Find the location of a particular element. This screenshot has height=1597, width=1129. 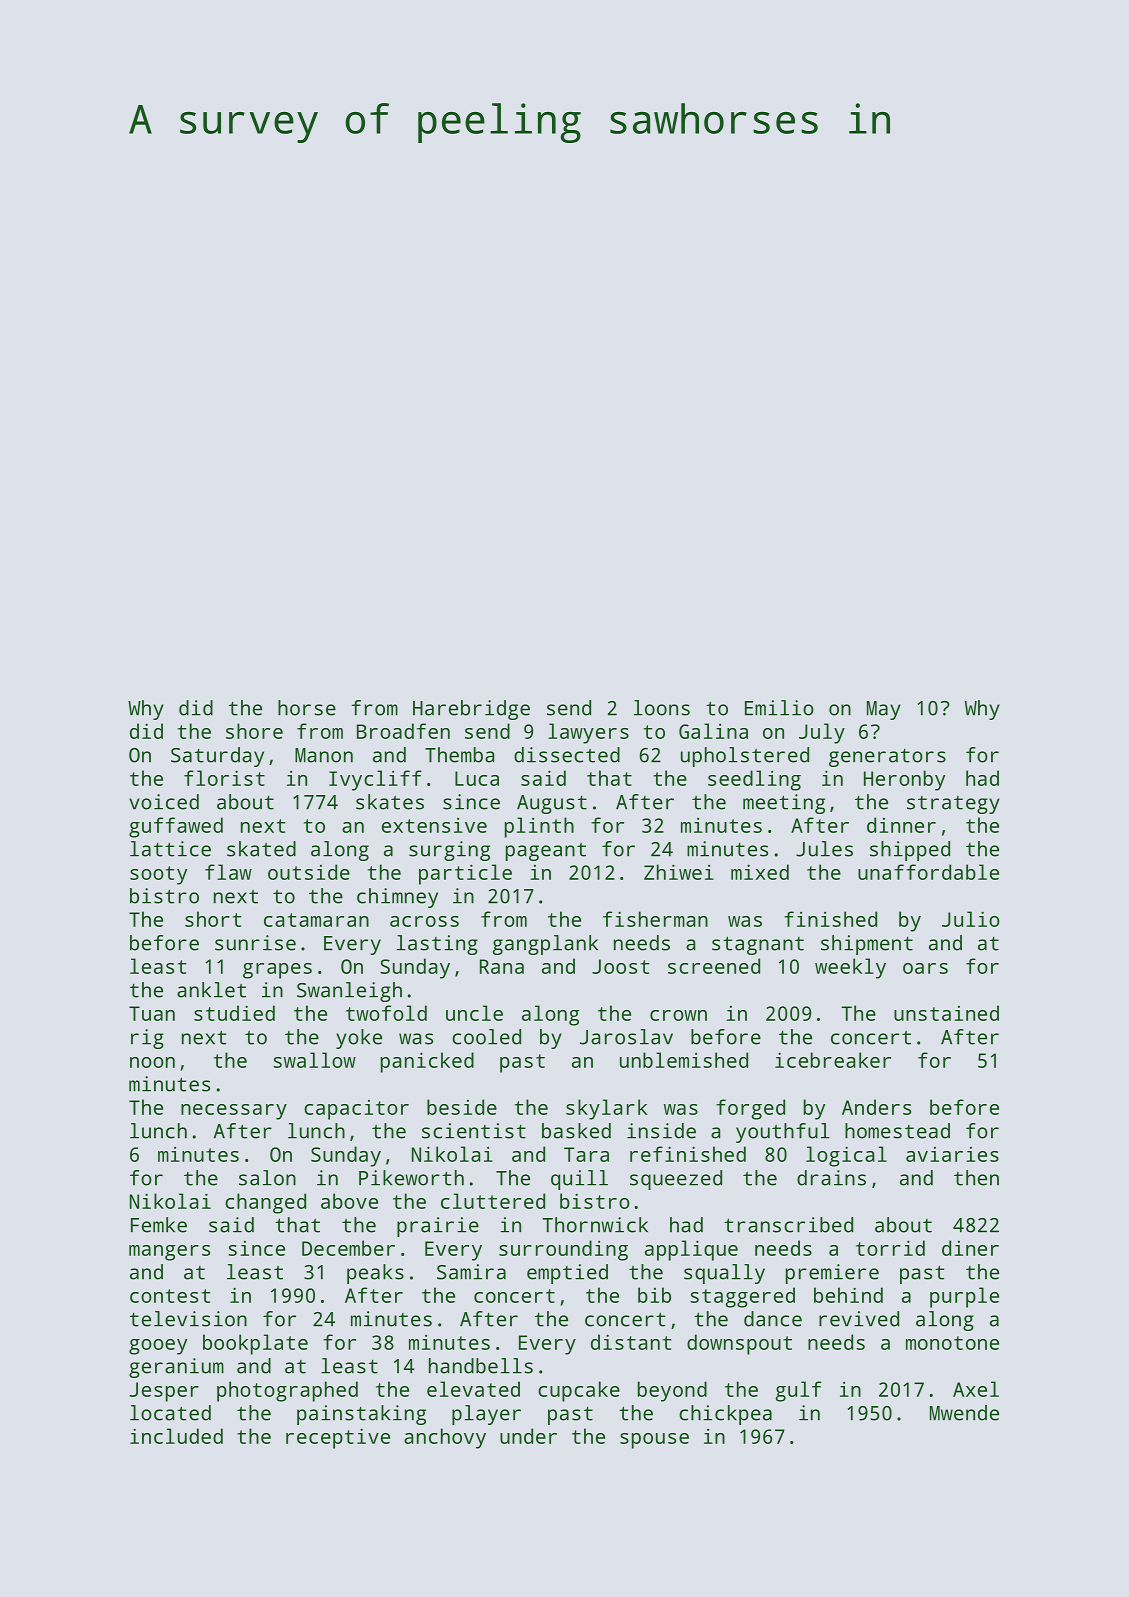

Saturday is located at coordinates (217, 757).
